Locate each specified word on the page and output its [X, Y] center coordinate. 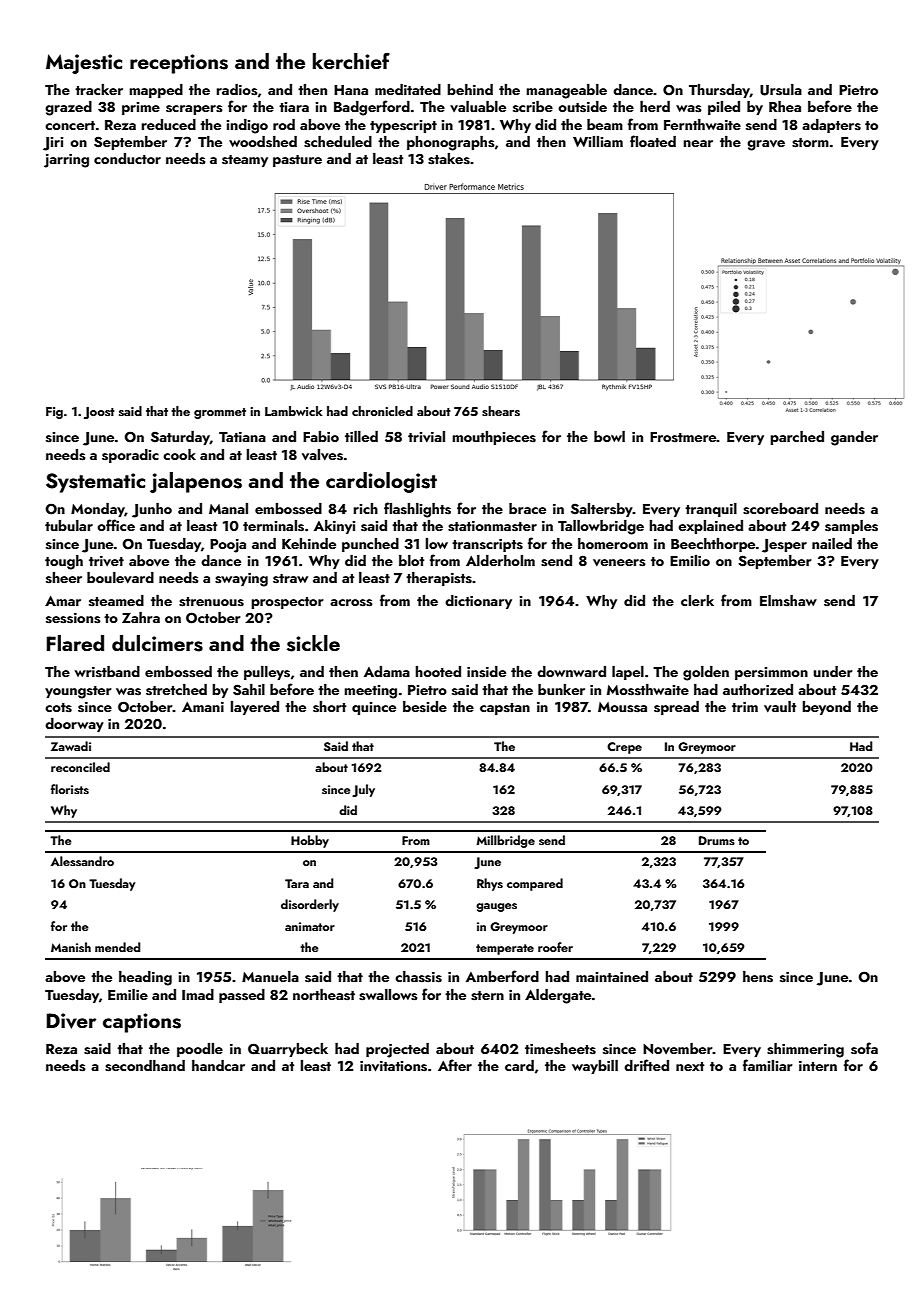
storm [810, 143]
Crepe [624, 748]
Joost [99, 413]
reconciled [80, 767]
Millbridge [505, 841]
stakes [449, 159]
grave [766, 145]
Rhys [490, 884]
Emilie [128, 994]
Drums [717, 840]
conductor [127, 158]
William [598, 141]
